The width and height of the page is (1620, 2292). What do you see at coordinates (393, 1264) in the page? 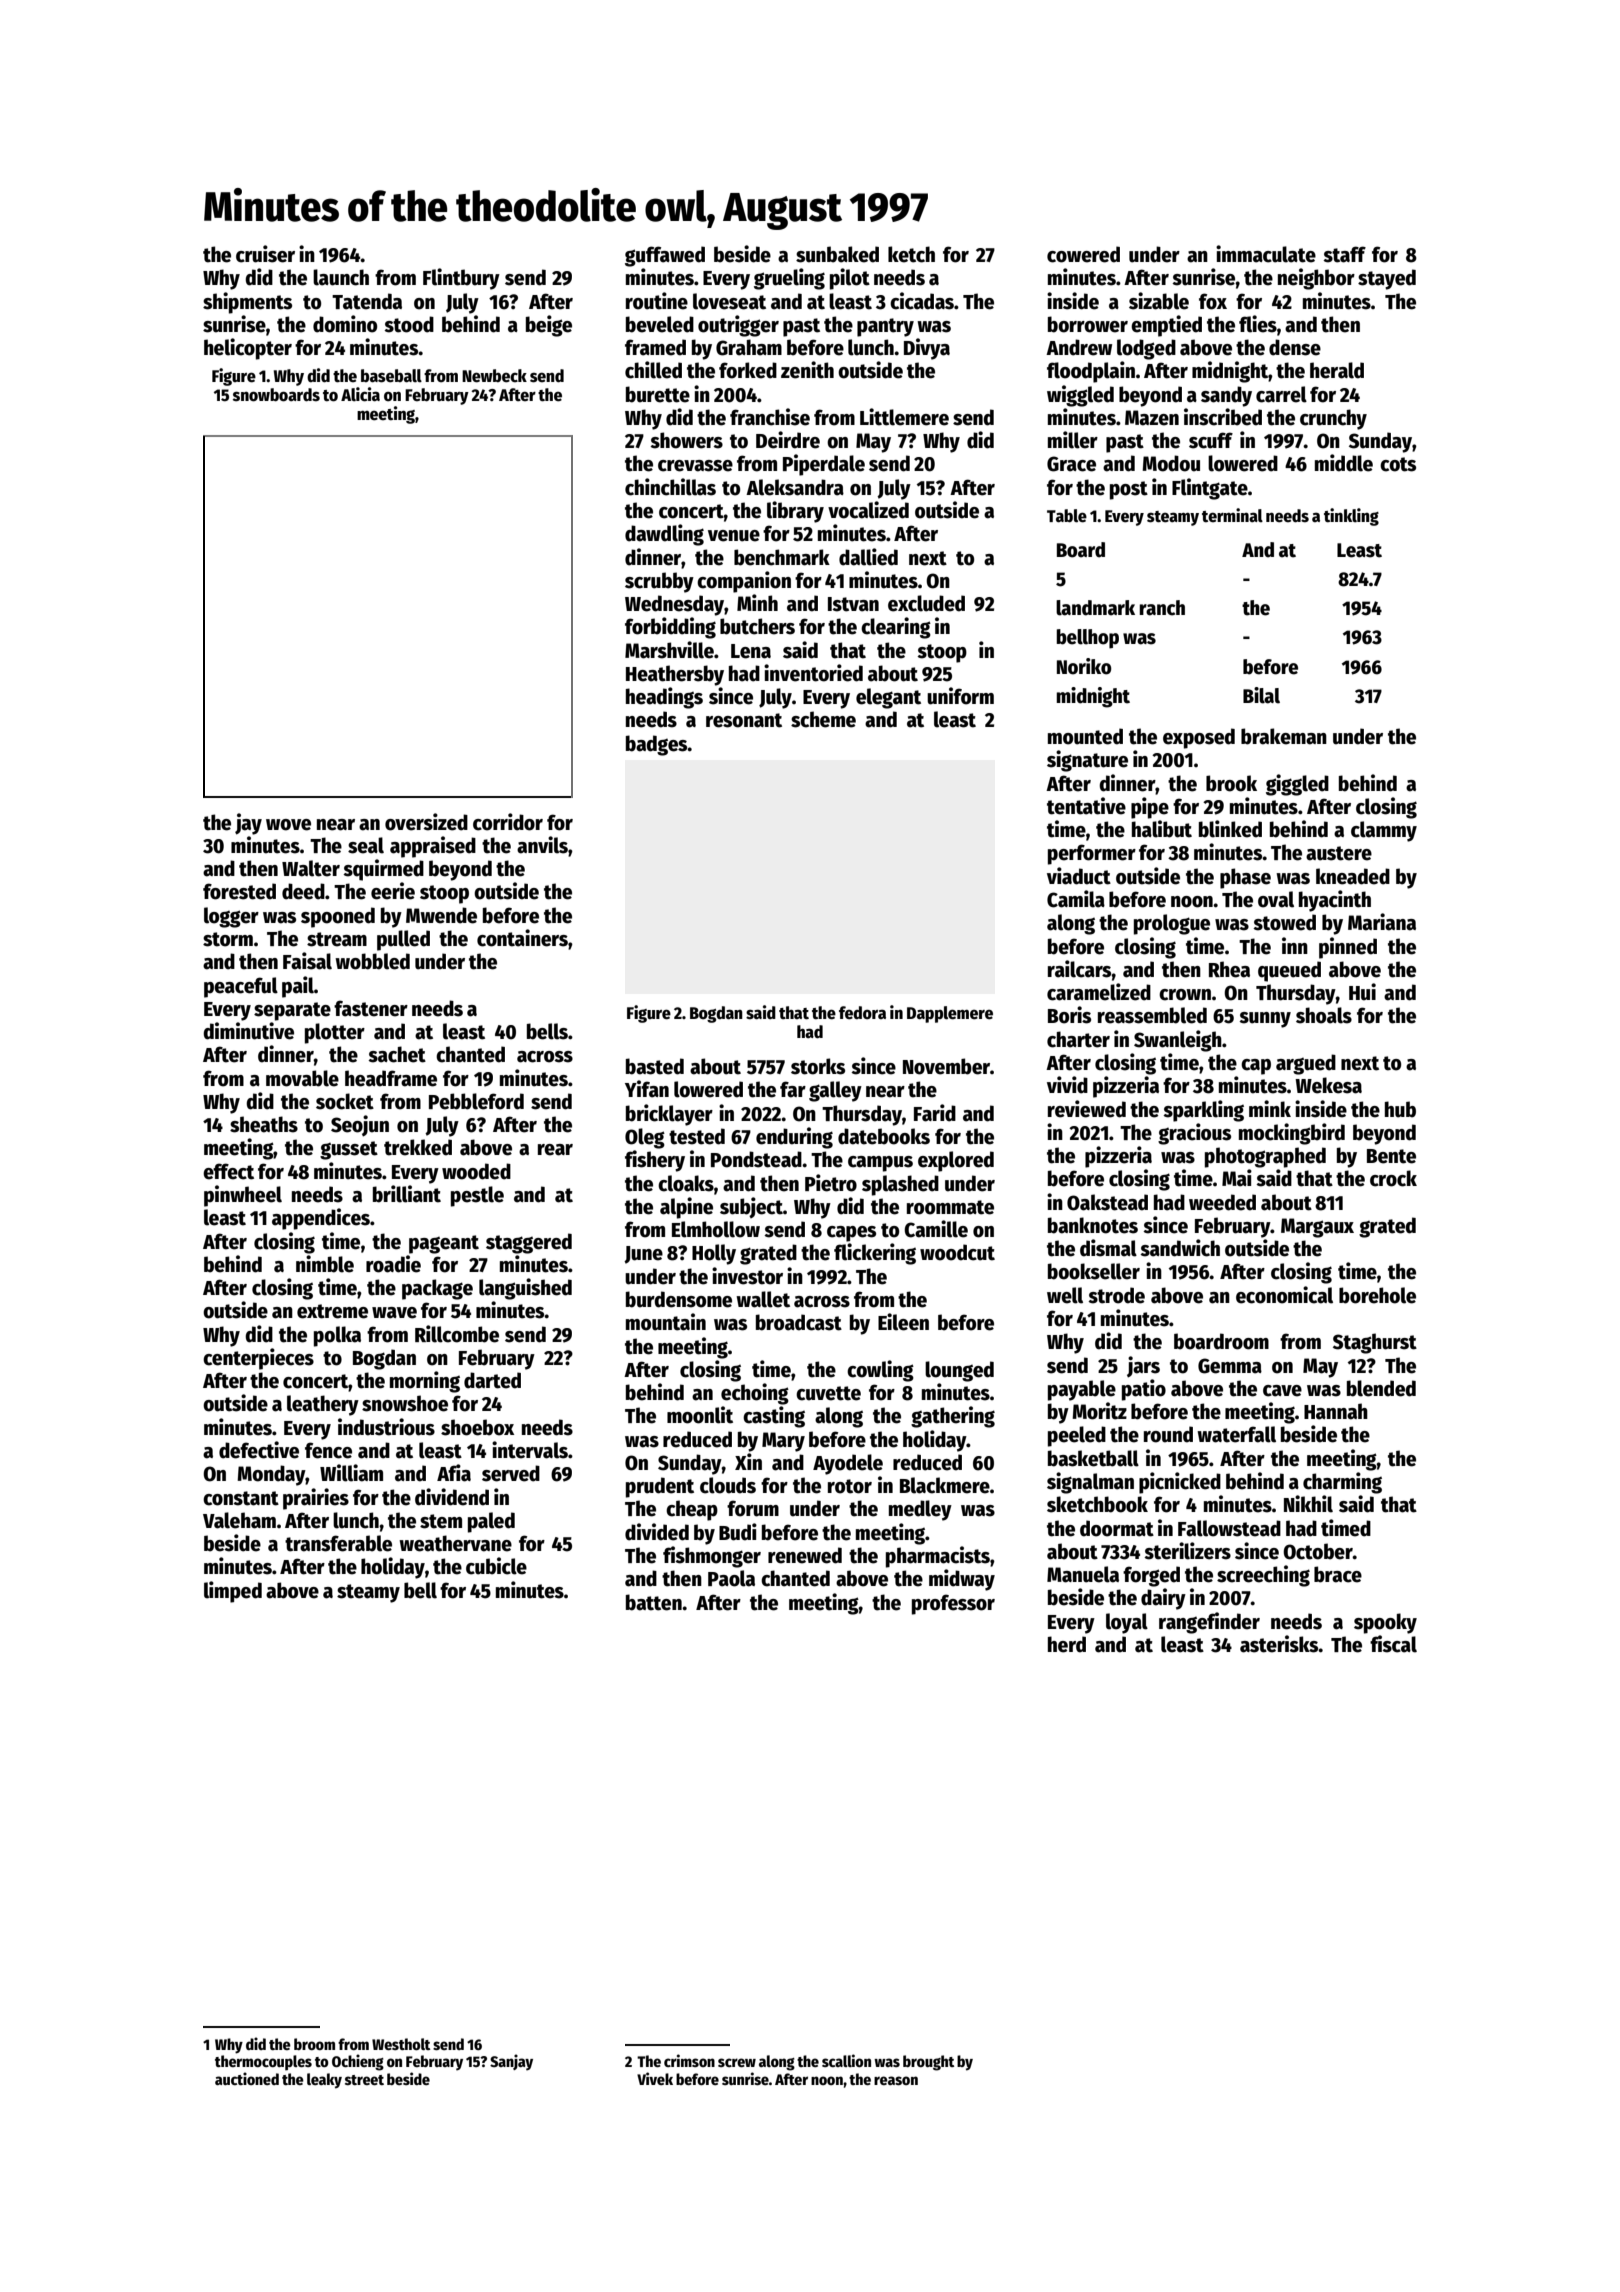
I see `roadie` at bounding box center [393, 1264].
